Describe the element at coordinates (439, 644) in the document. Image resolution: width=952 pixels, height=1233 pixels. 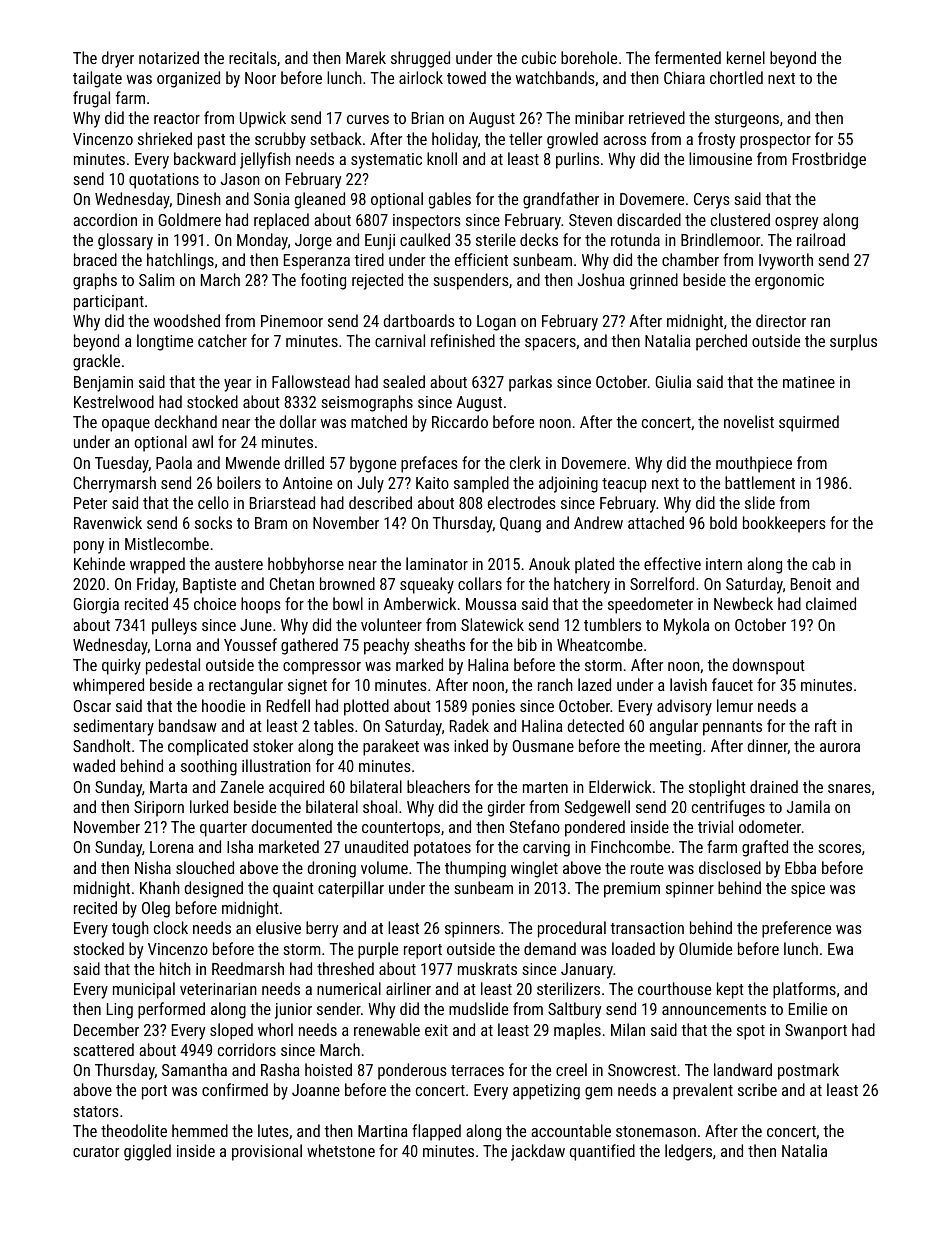
I see `sheaths` at that location.
